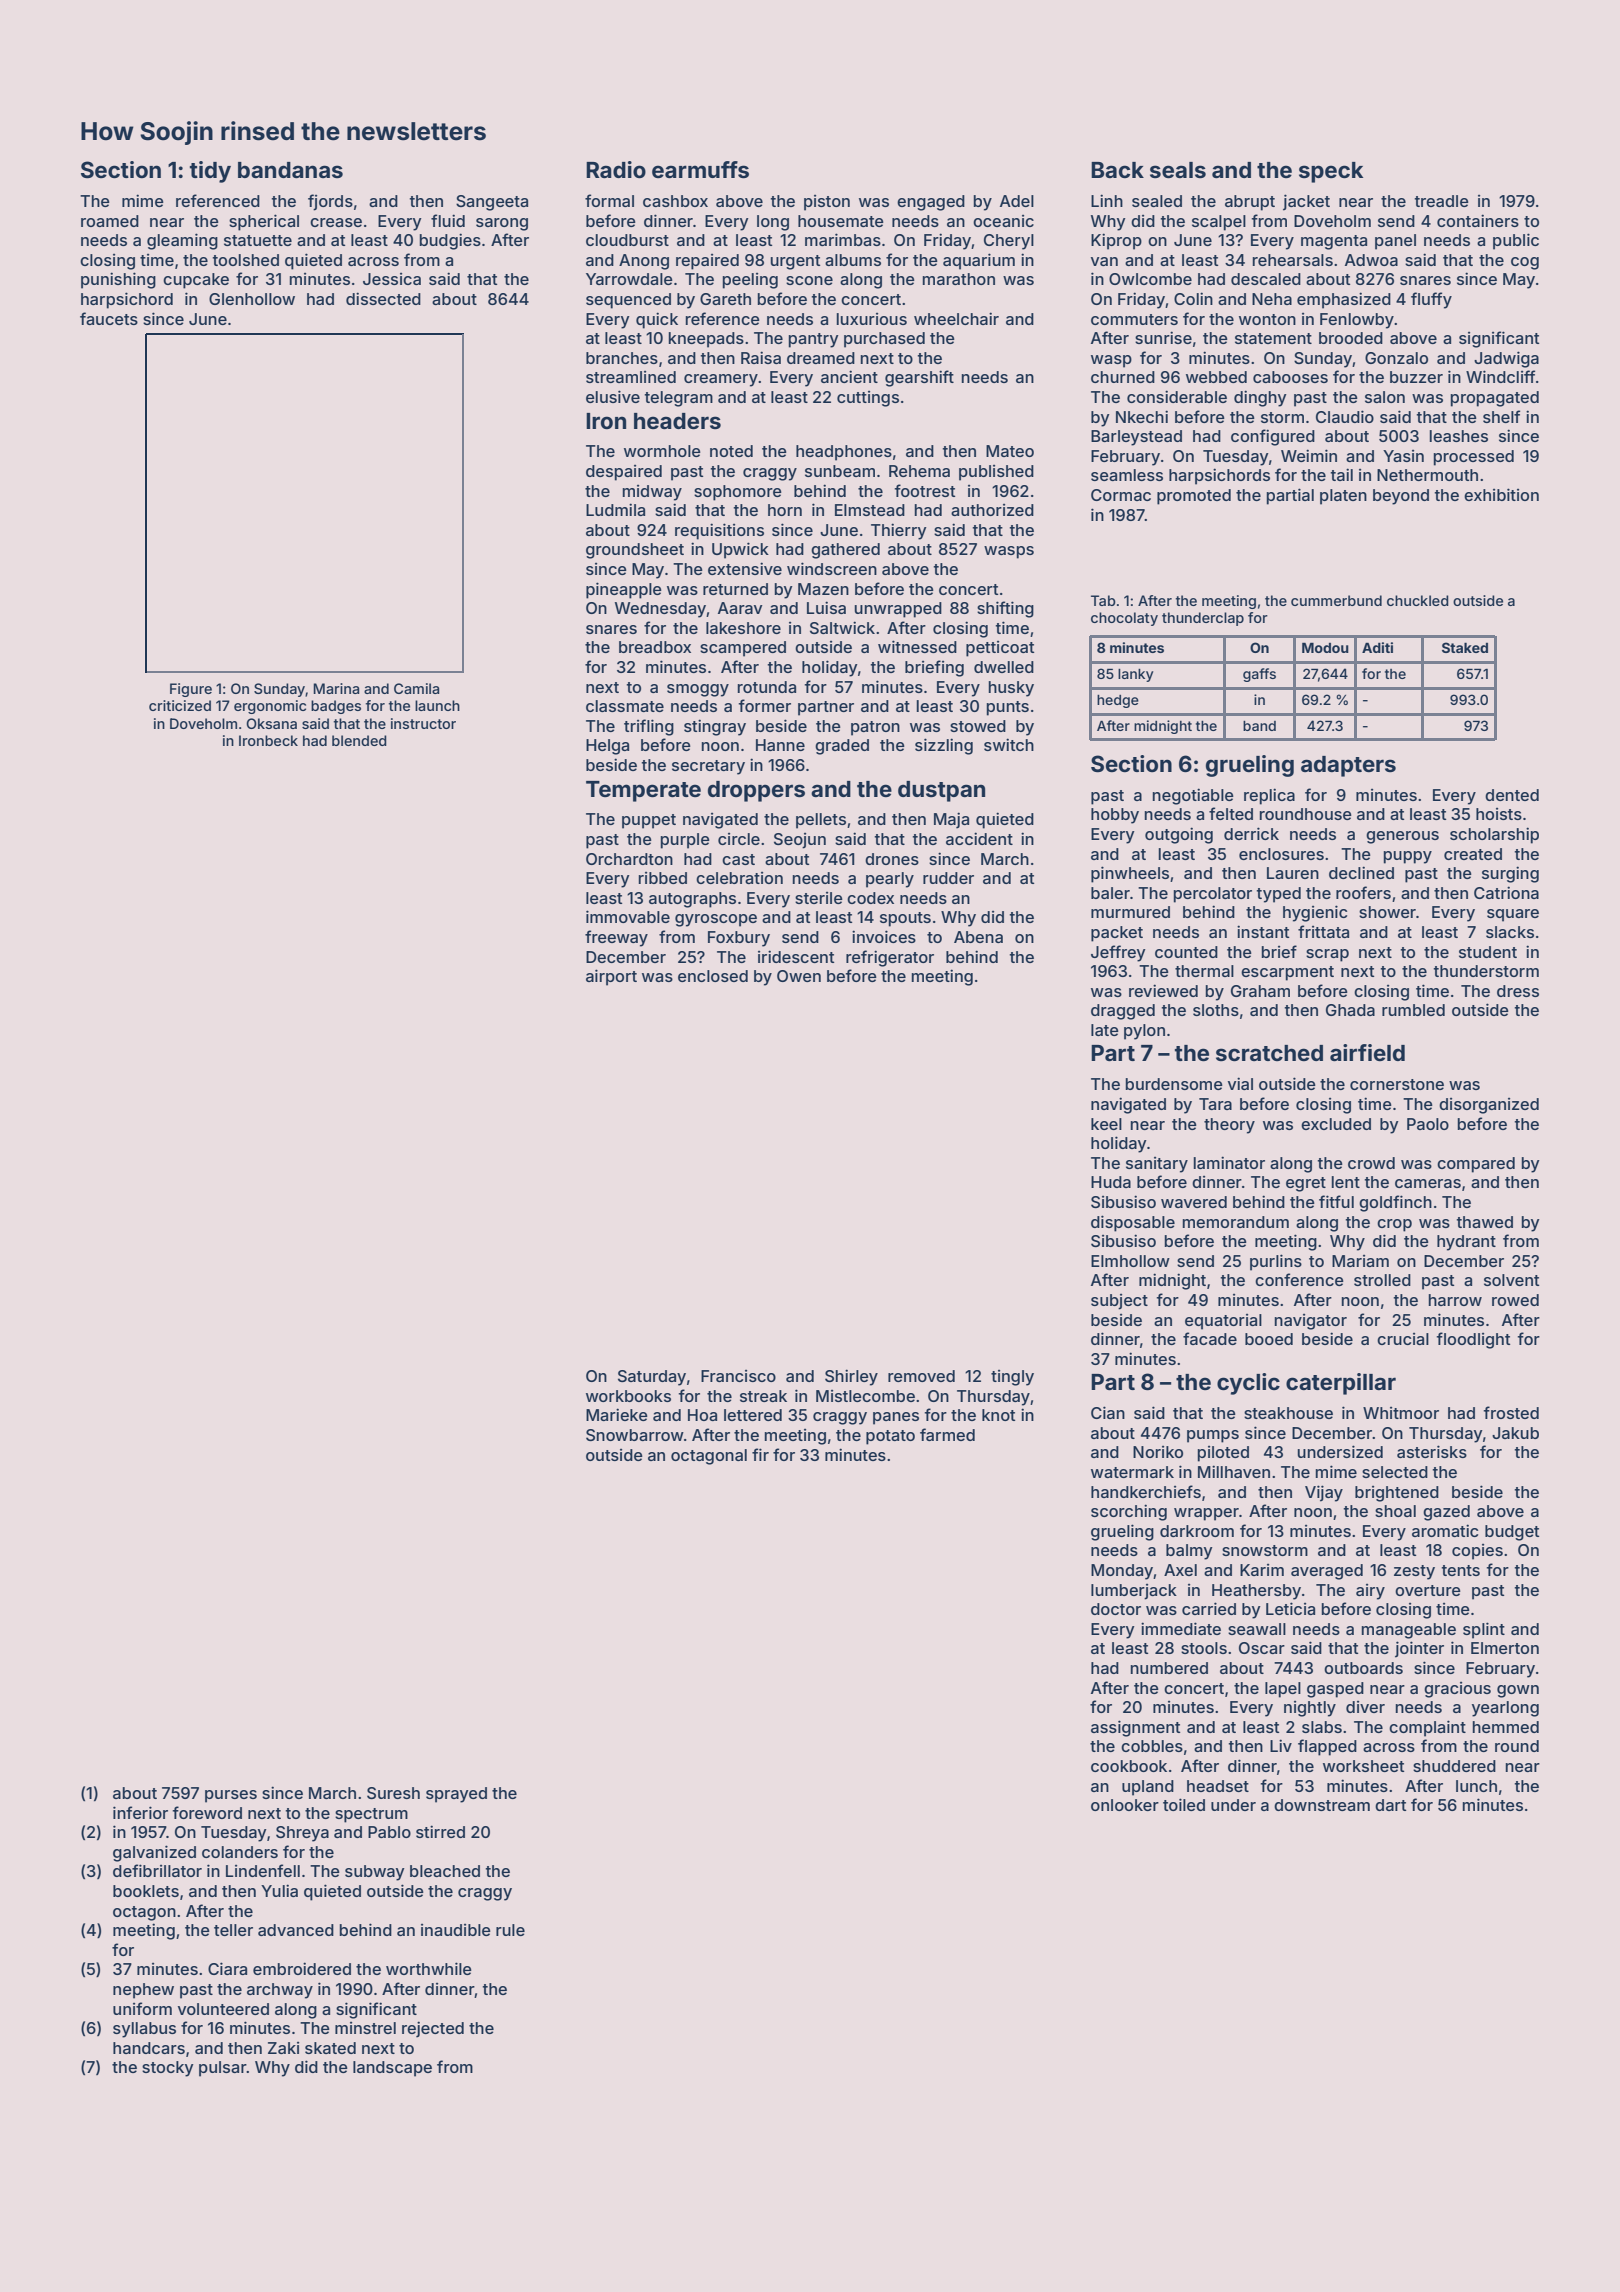 The width and height of the document is (1620, 2292). I want to click on rejected, so click(433, 2029).
